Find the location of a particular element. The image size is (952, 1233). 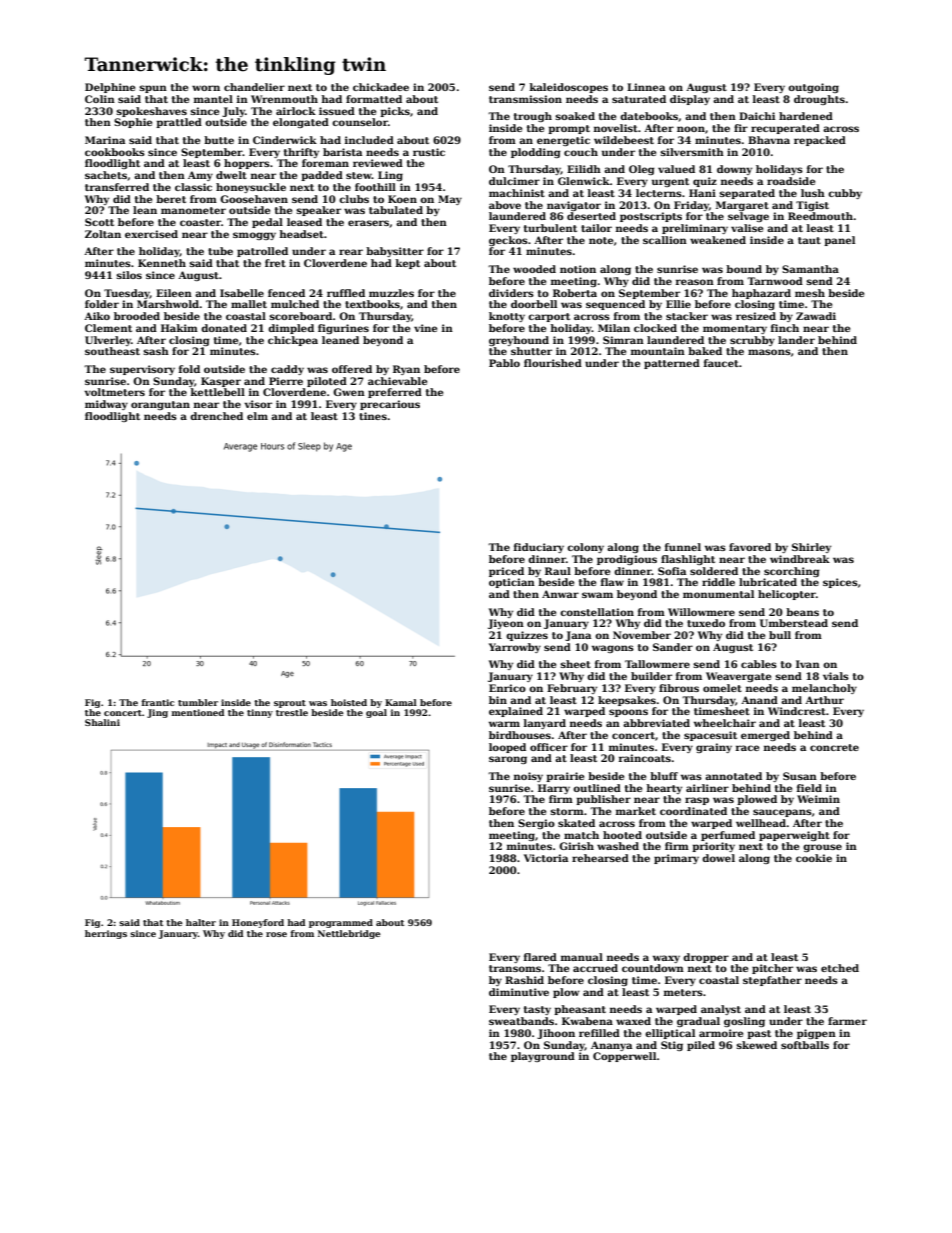

drenched is located at coordinates (216, 416).
